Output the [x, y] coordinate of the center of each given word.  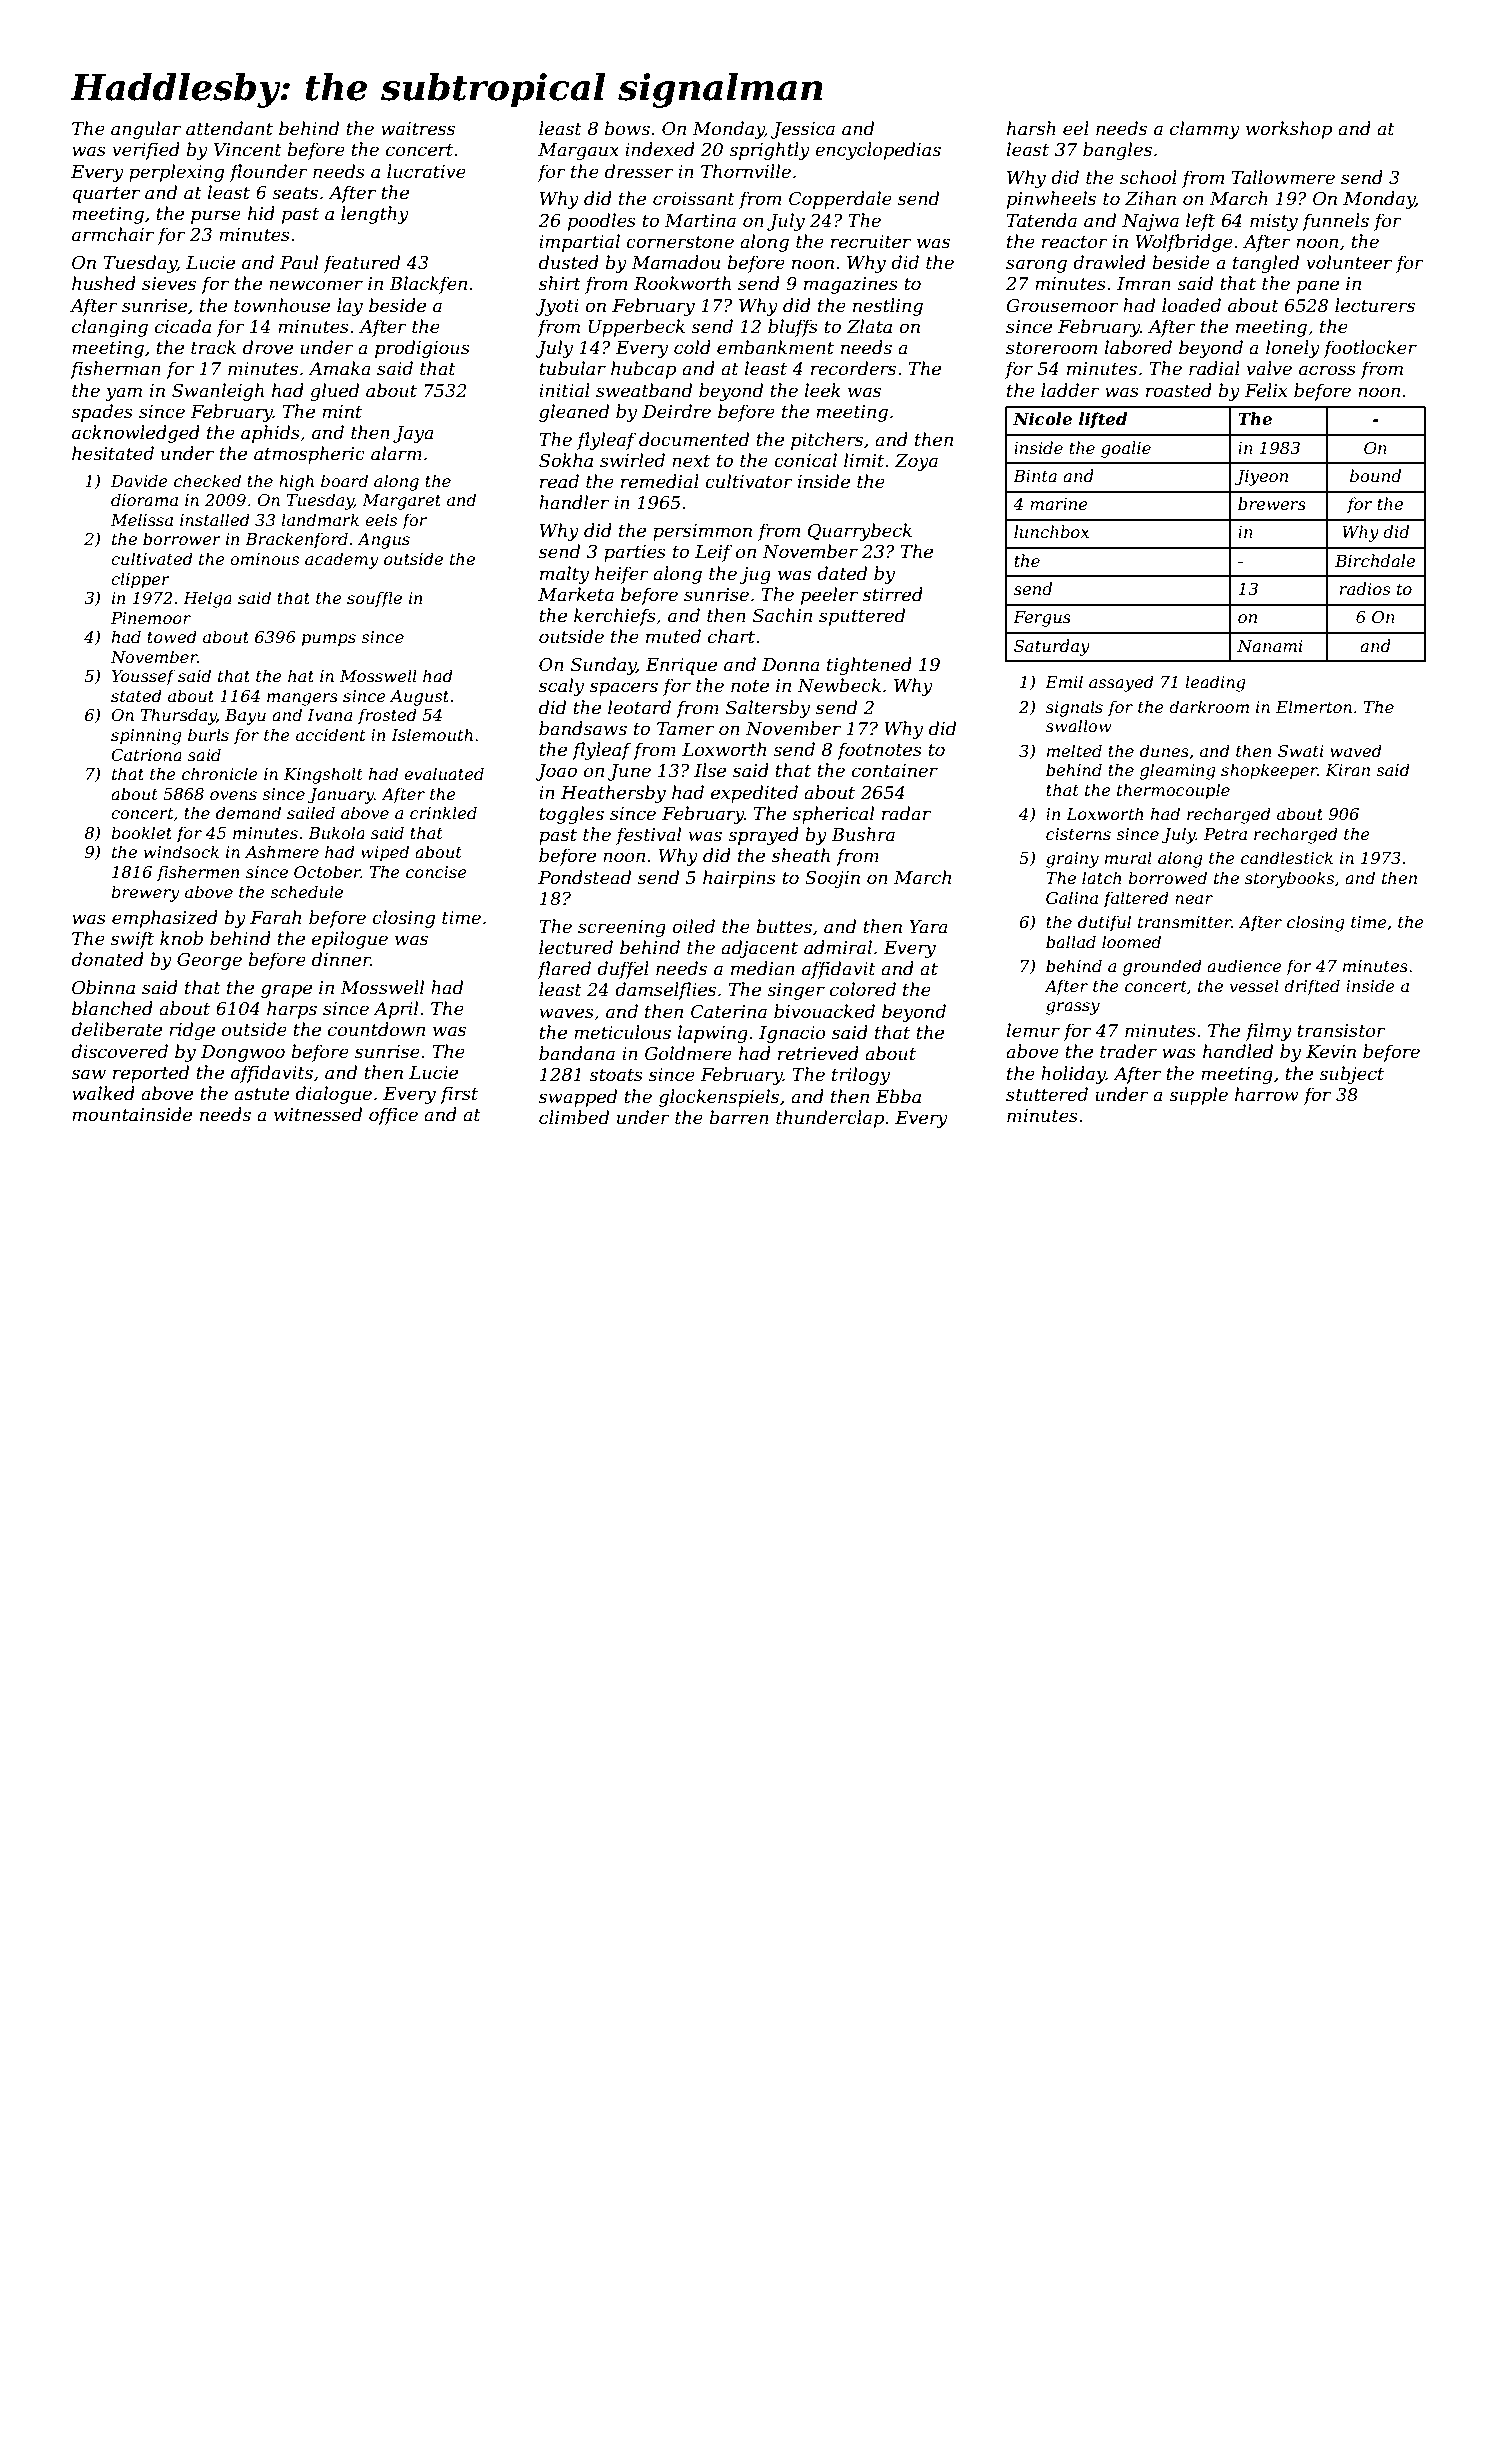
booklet [141, 832]
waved [1356, 750]
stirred [893, 594]
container [895, 771]
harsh [1031, 128]
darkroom [1209, 706]
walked [103, 1093]
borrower [182, 538]
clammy [1205, 130]
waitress [418, 129]
